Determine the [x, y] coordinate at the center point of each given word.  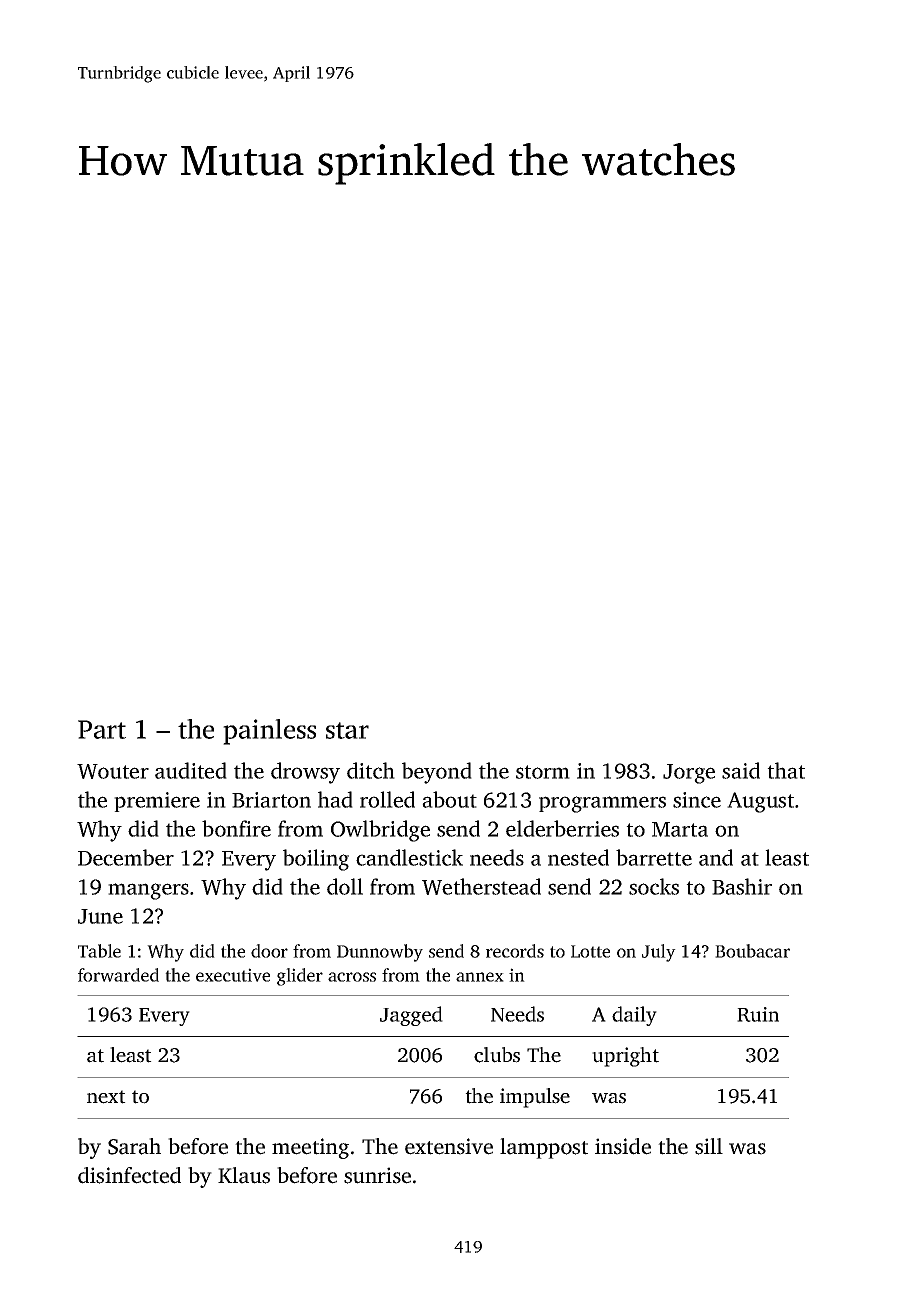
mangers [148, 891]
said [741, 770]
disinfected [129, 1175]
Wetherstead [481, 886]
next [106, 1097]
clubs [497, 1055]
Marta [680, 829]
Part [102, 729]
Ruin [758, 1014]
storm [543, 772]
